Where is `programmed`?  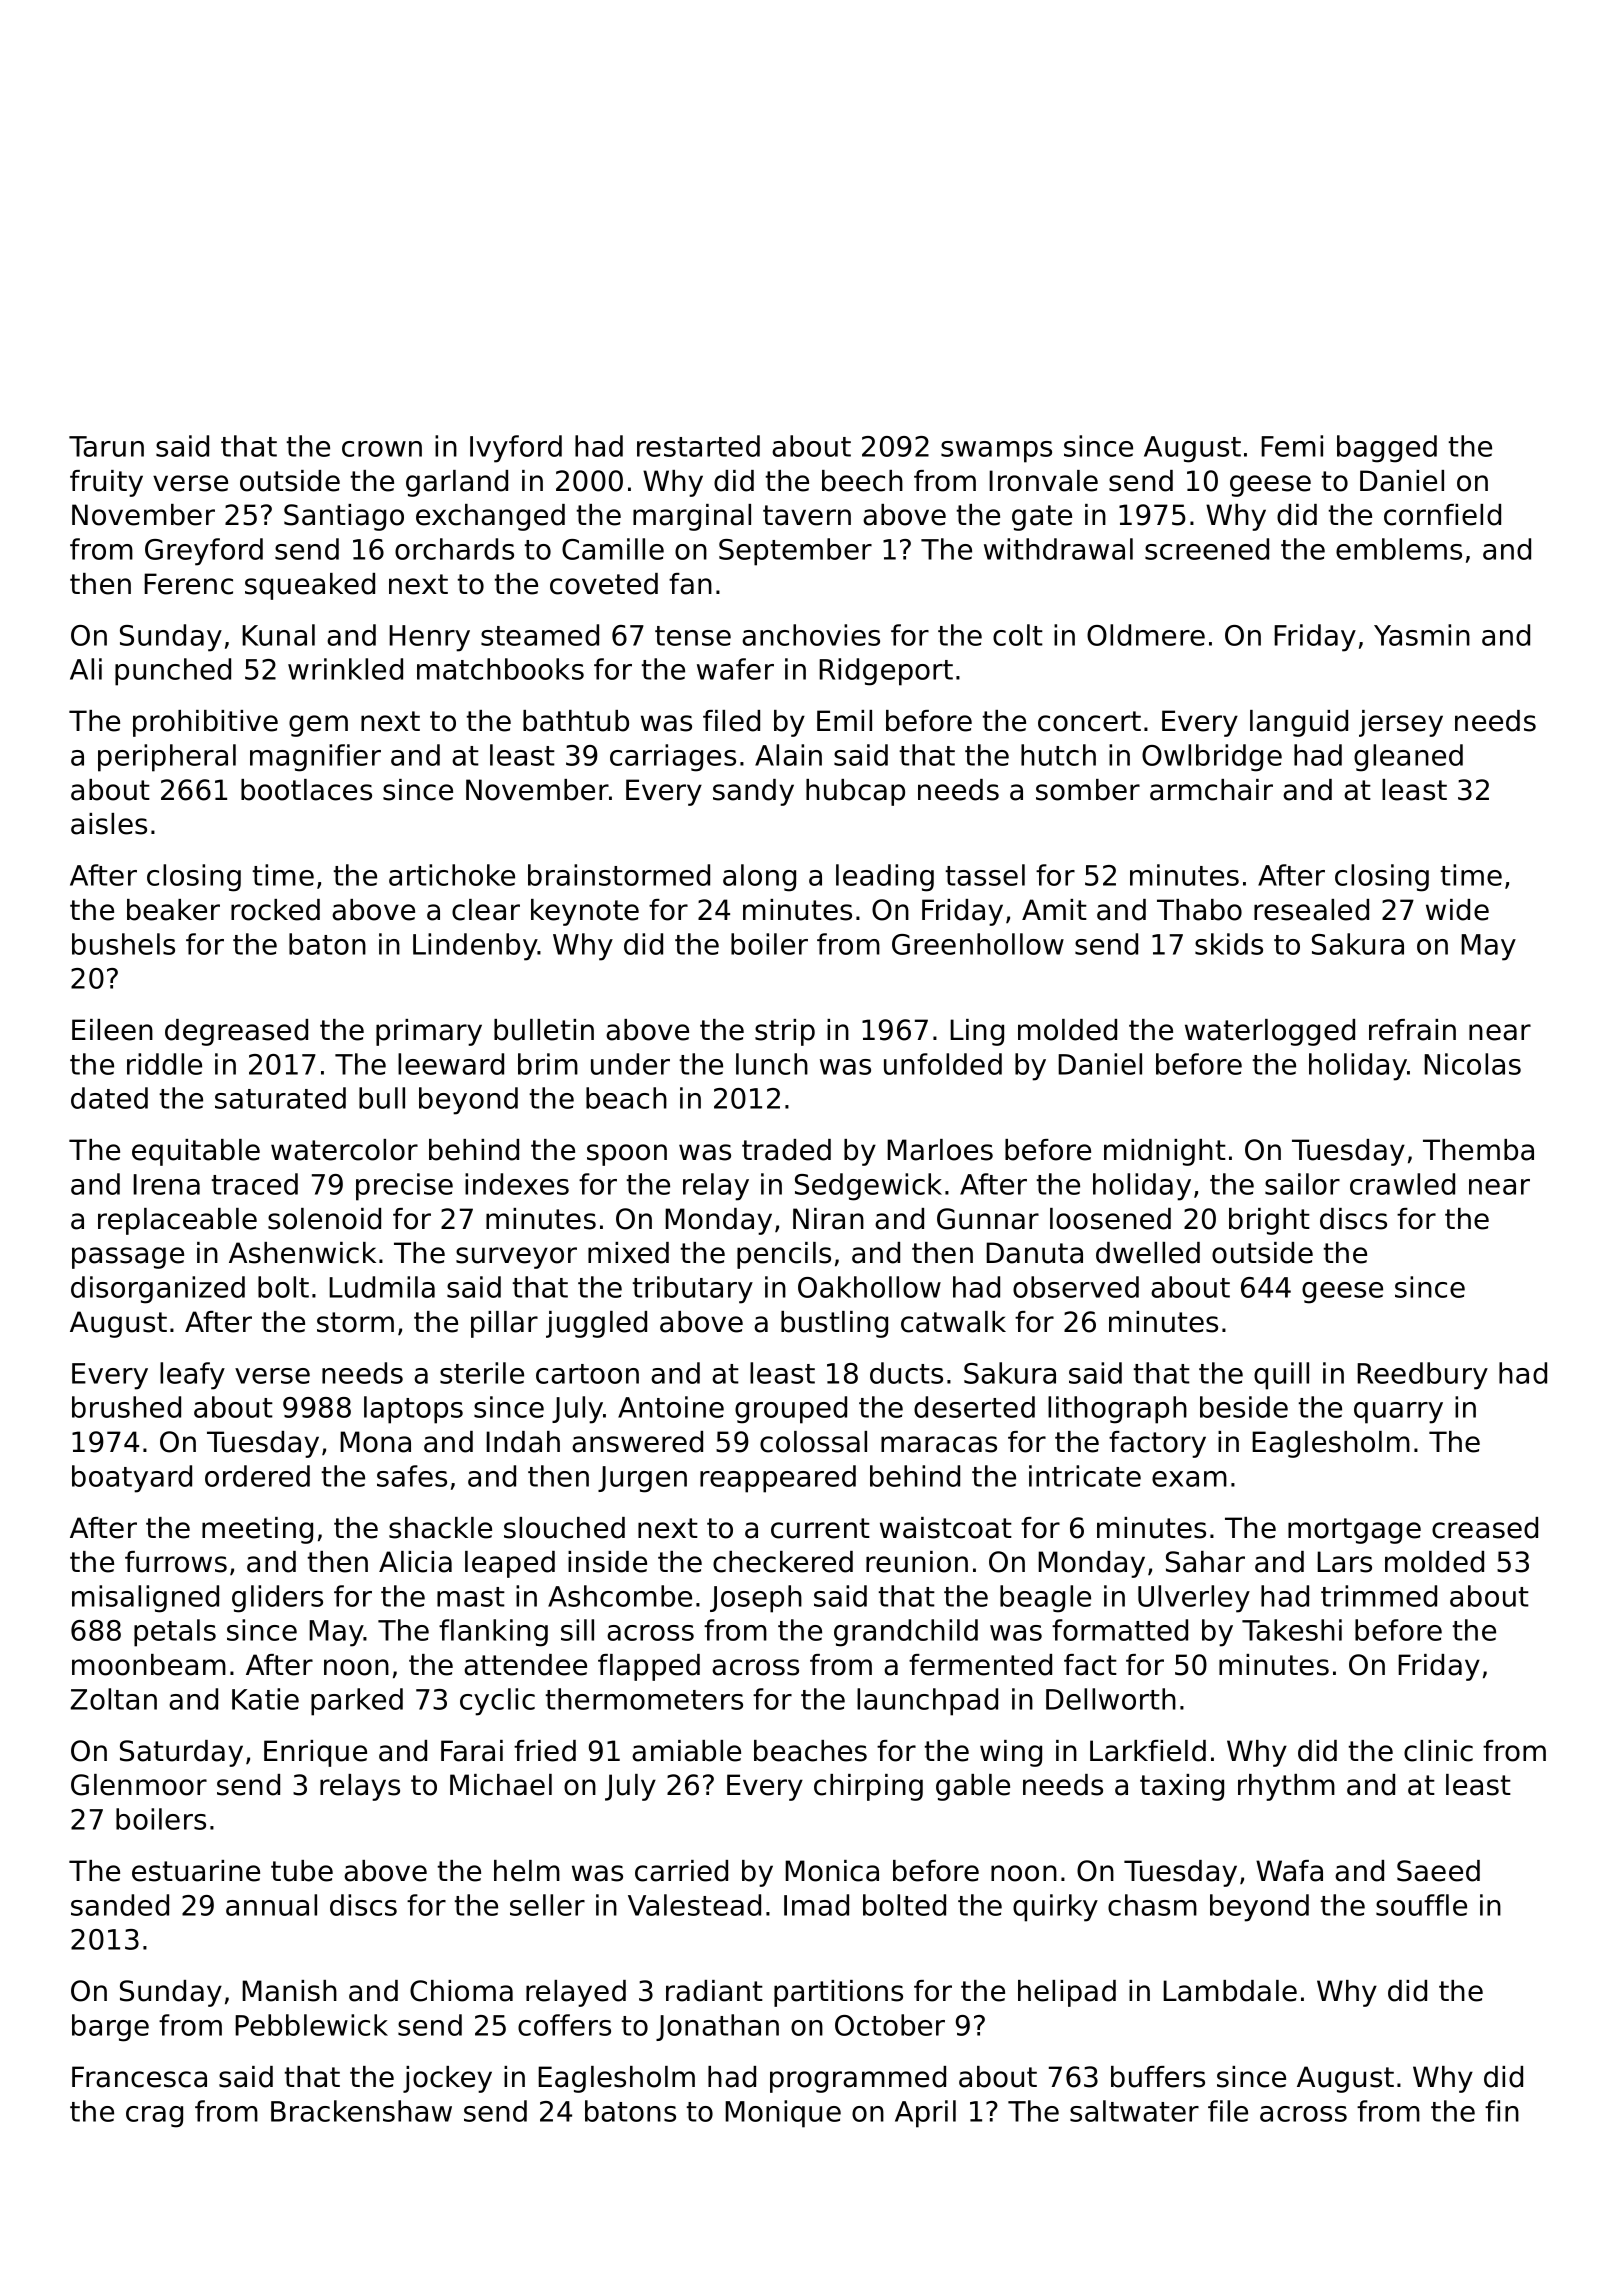
programmed is located at coordinates (858, 2079).
